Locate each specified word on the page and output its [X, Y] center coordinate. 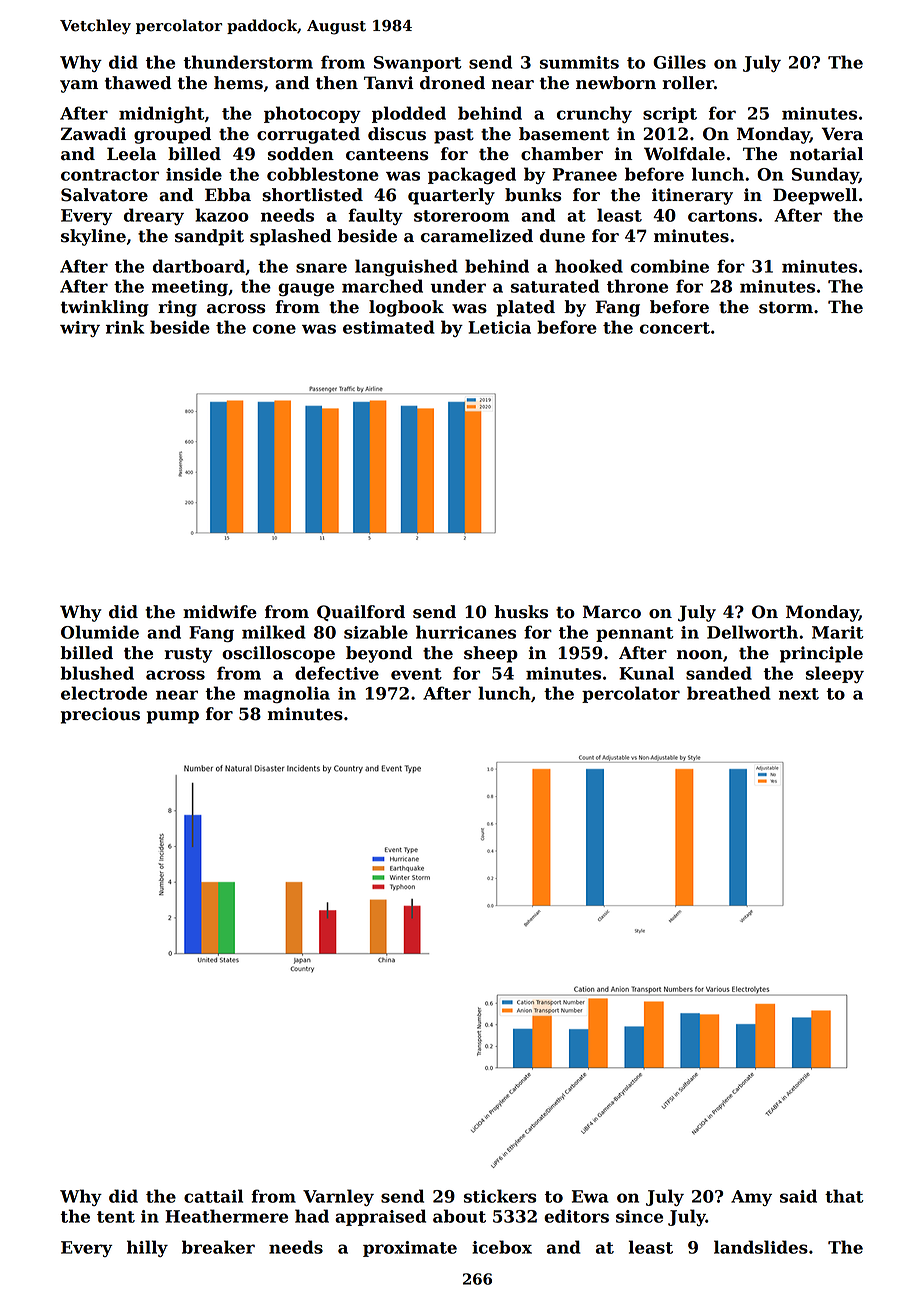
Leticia [499, 327]
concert [675, 328]
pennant [635, 634]
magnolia [287, 694]
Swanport [418, 64]
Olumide [100, 632]
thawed [138, 83]
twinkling [105, 308]
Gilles [679, 62]
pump [173, 717]
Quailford [361, 613]
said [798, 1196]
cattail [213, 1196]
